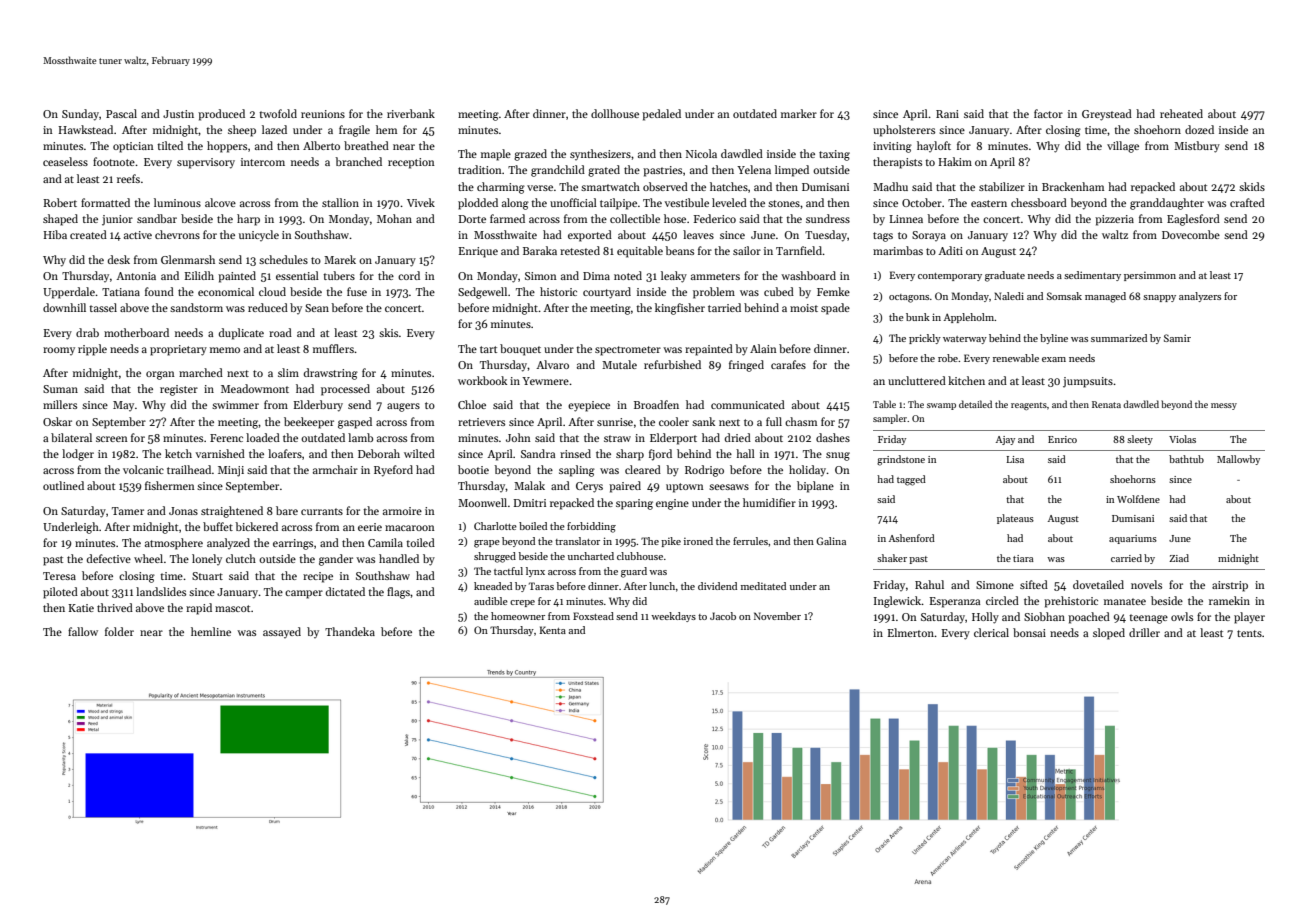  I want to click on communicated, so click(748, 404).
